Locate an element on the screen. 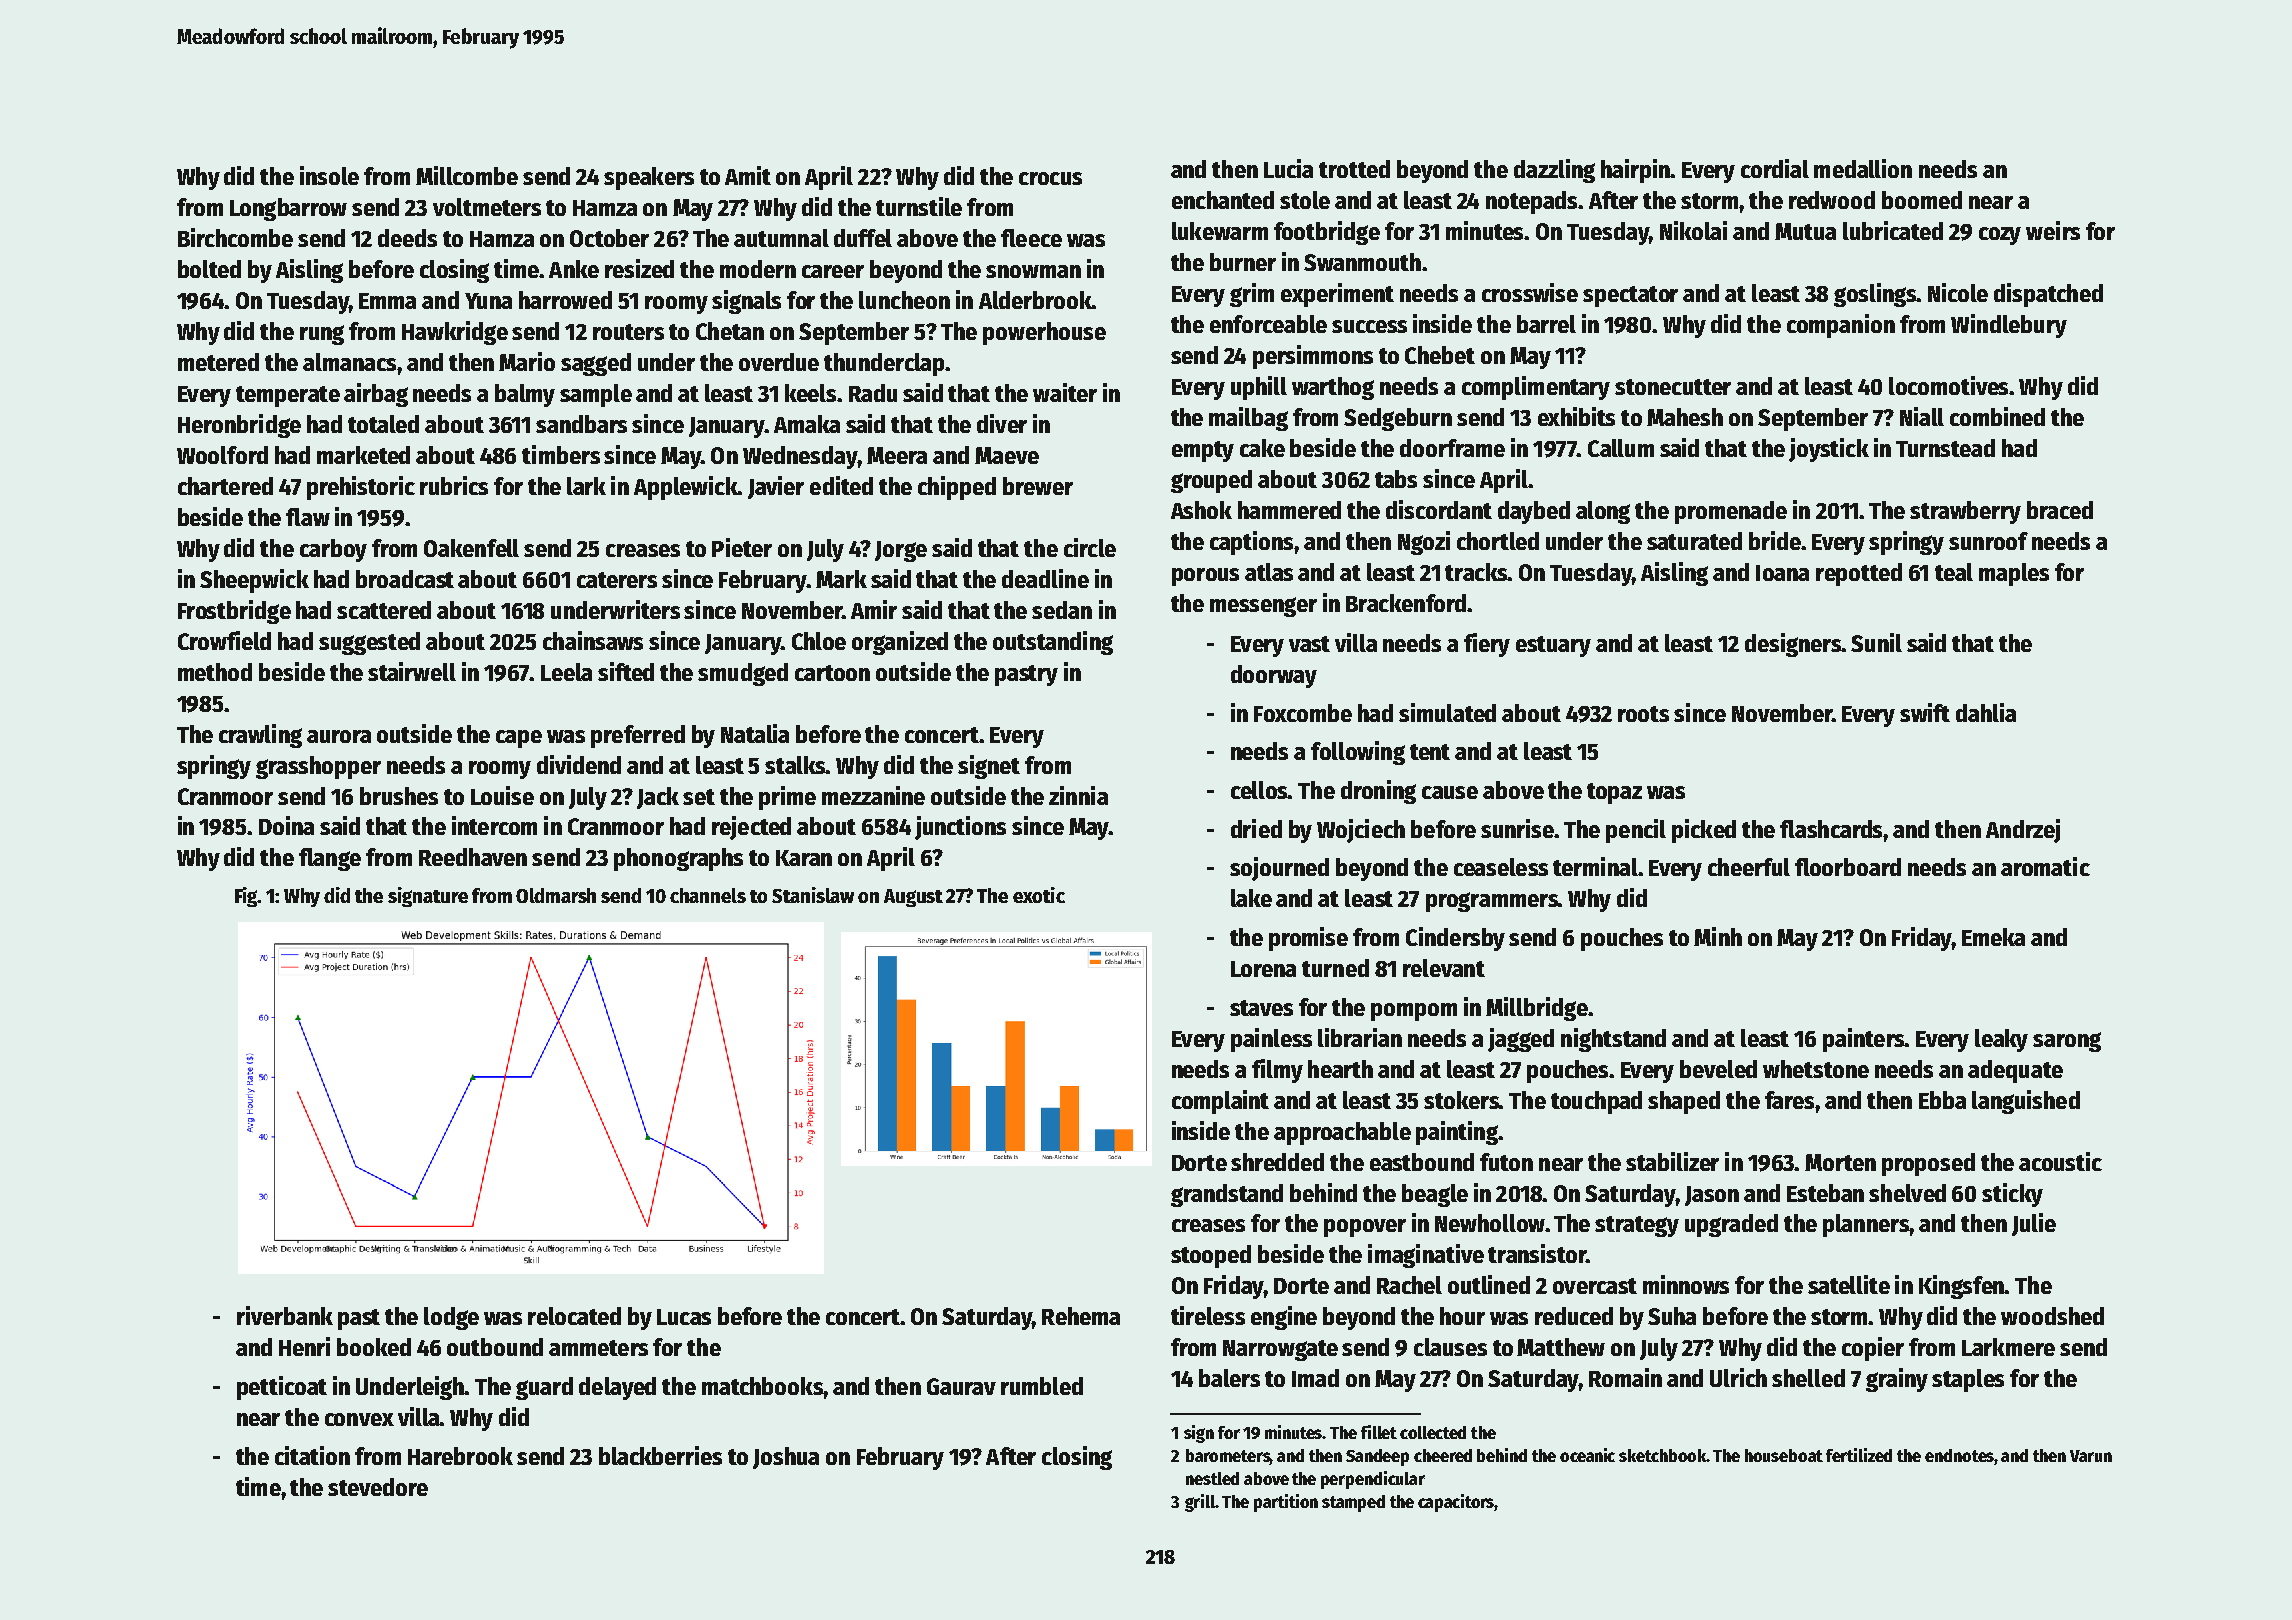 This screenshot has height=1620, width=2292. enchanted is located at coordinates (1223, 200).
